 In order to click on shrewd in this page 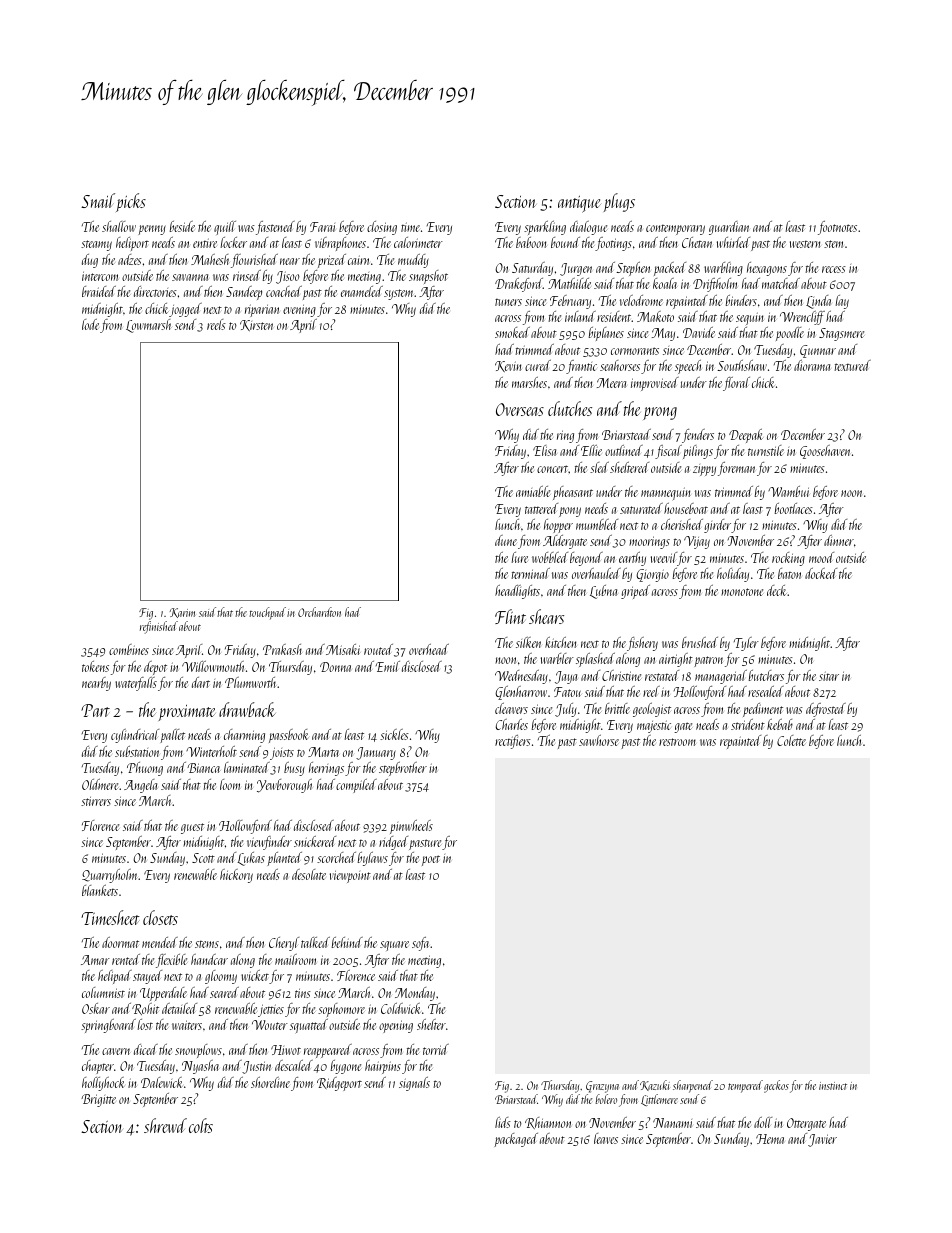, I will do `click(165, 1125)`.
